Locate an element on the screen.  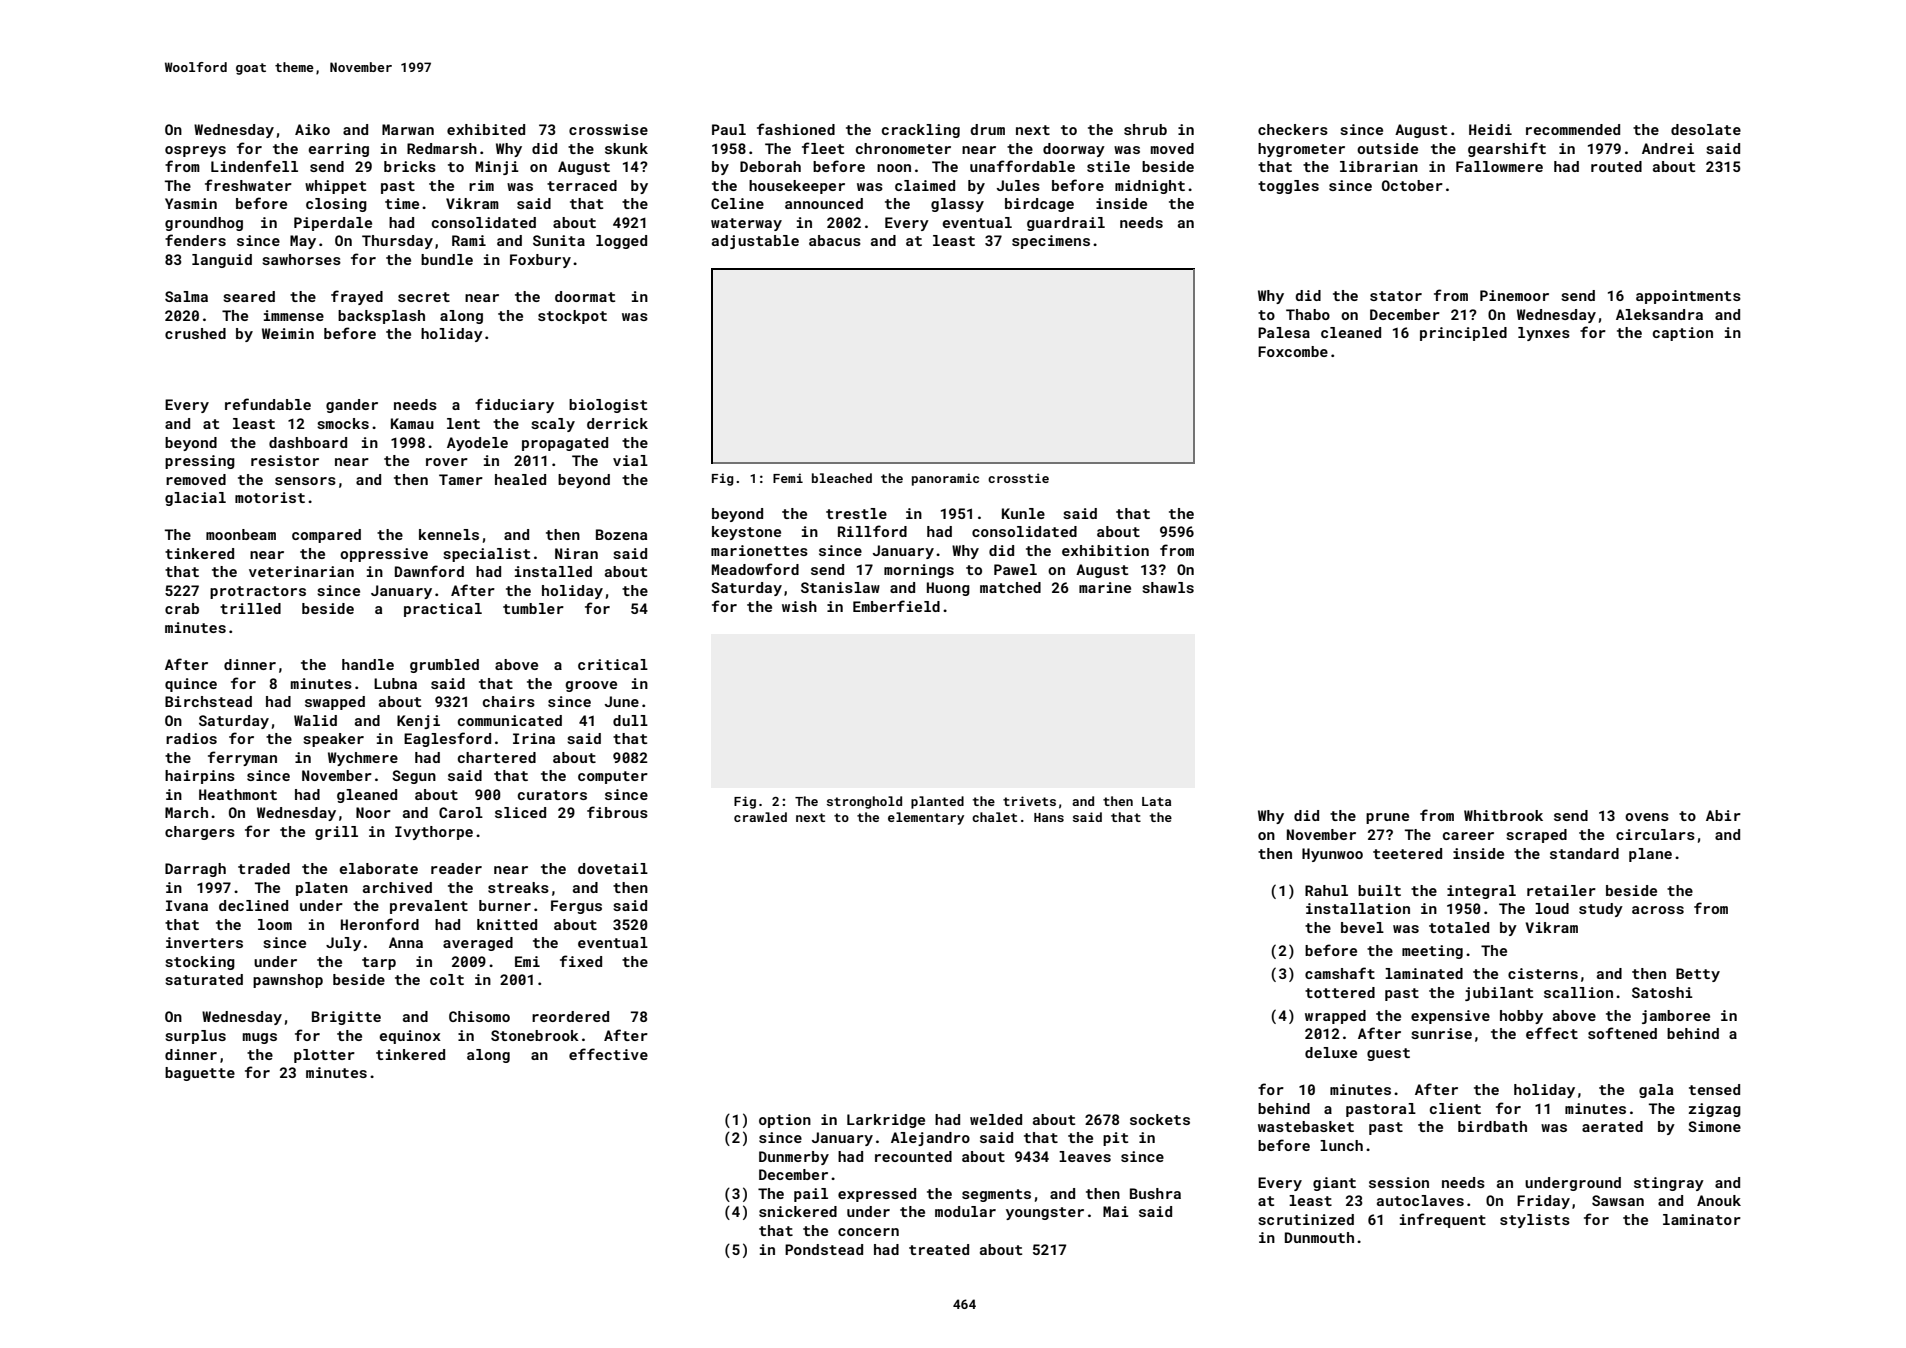
installation is located at coordinates (1358, 908).
